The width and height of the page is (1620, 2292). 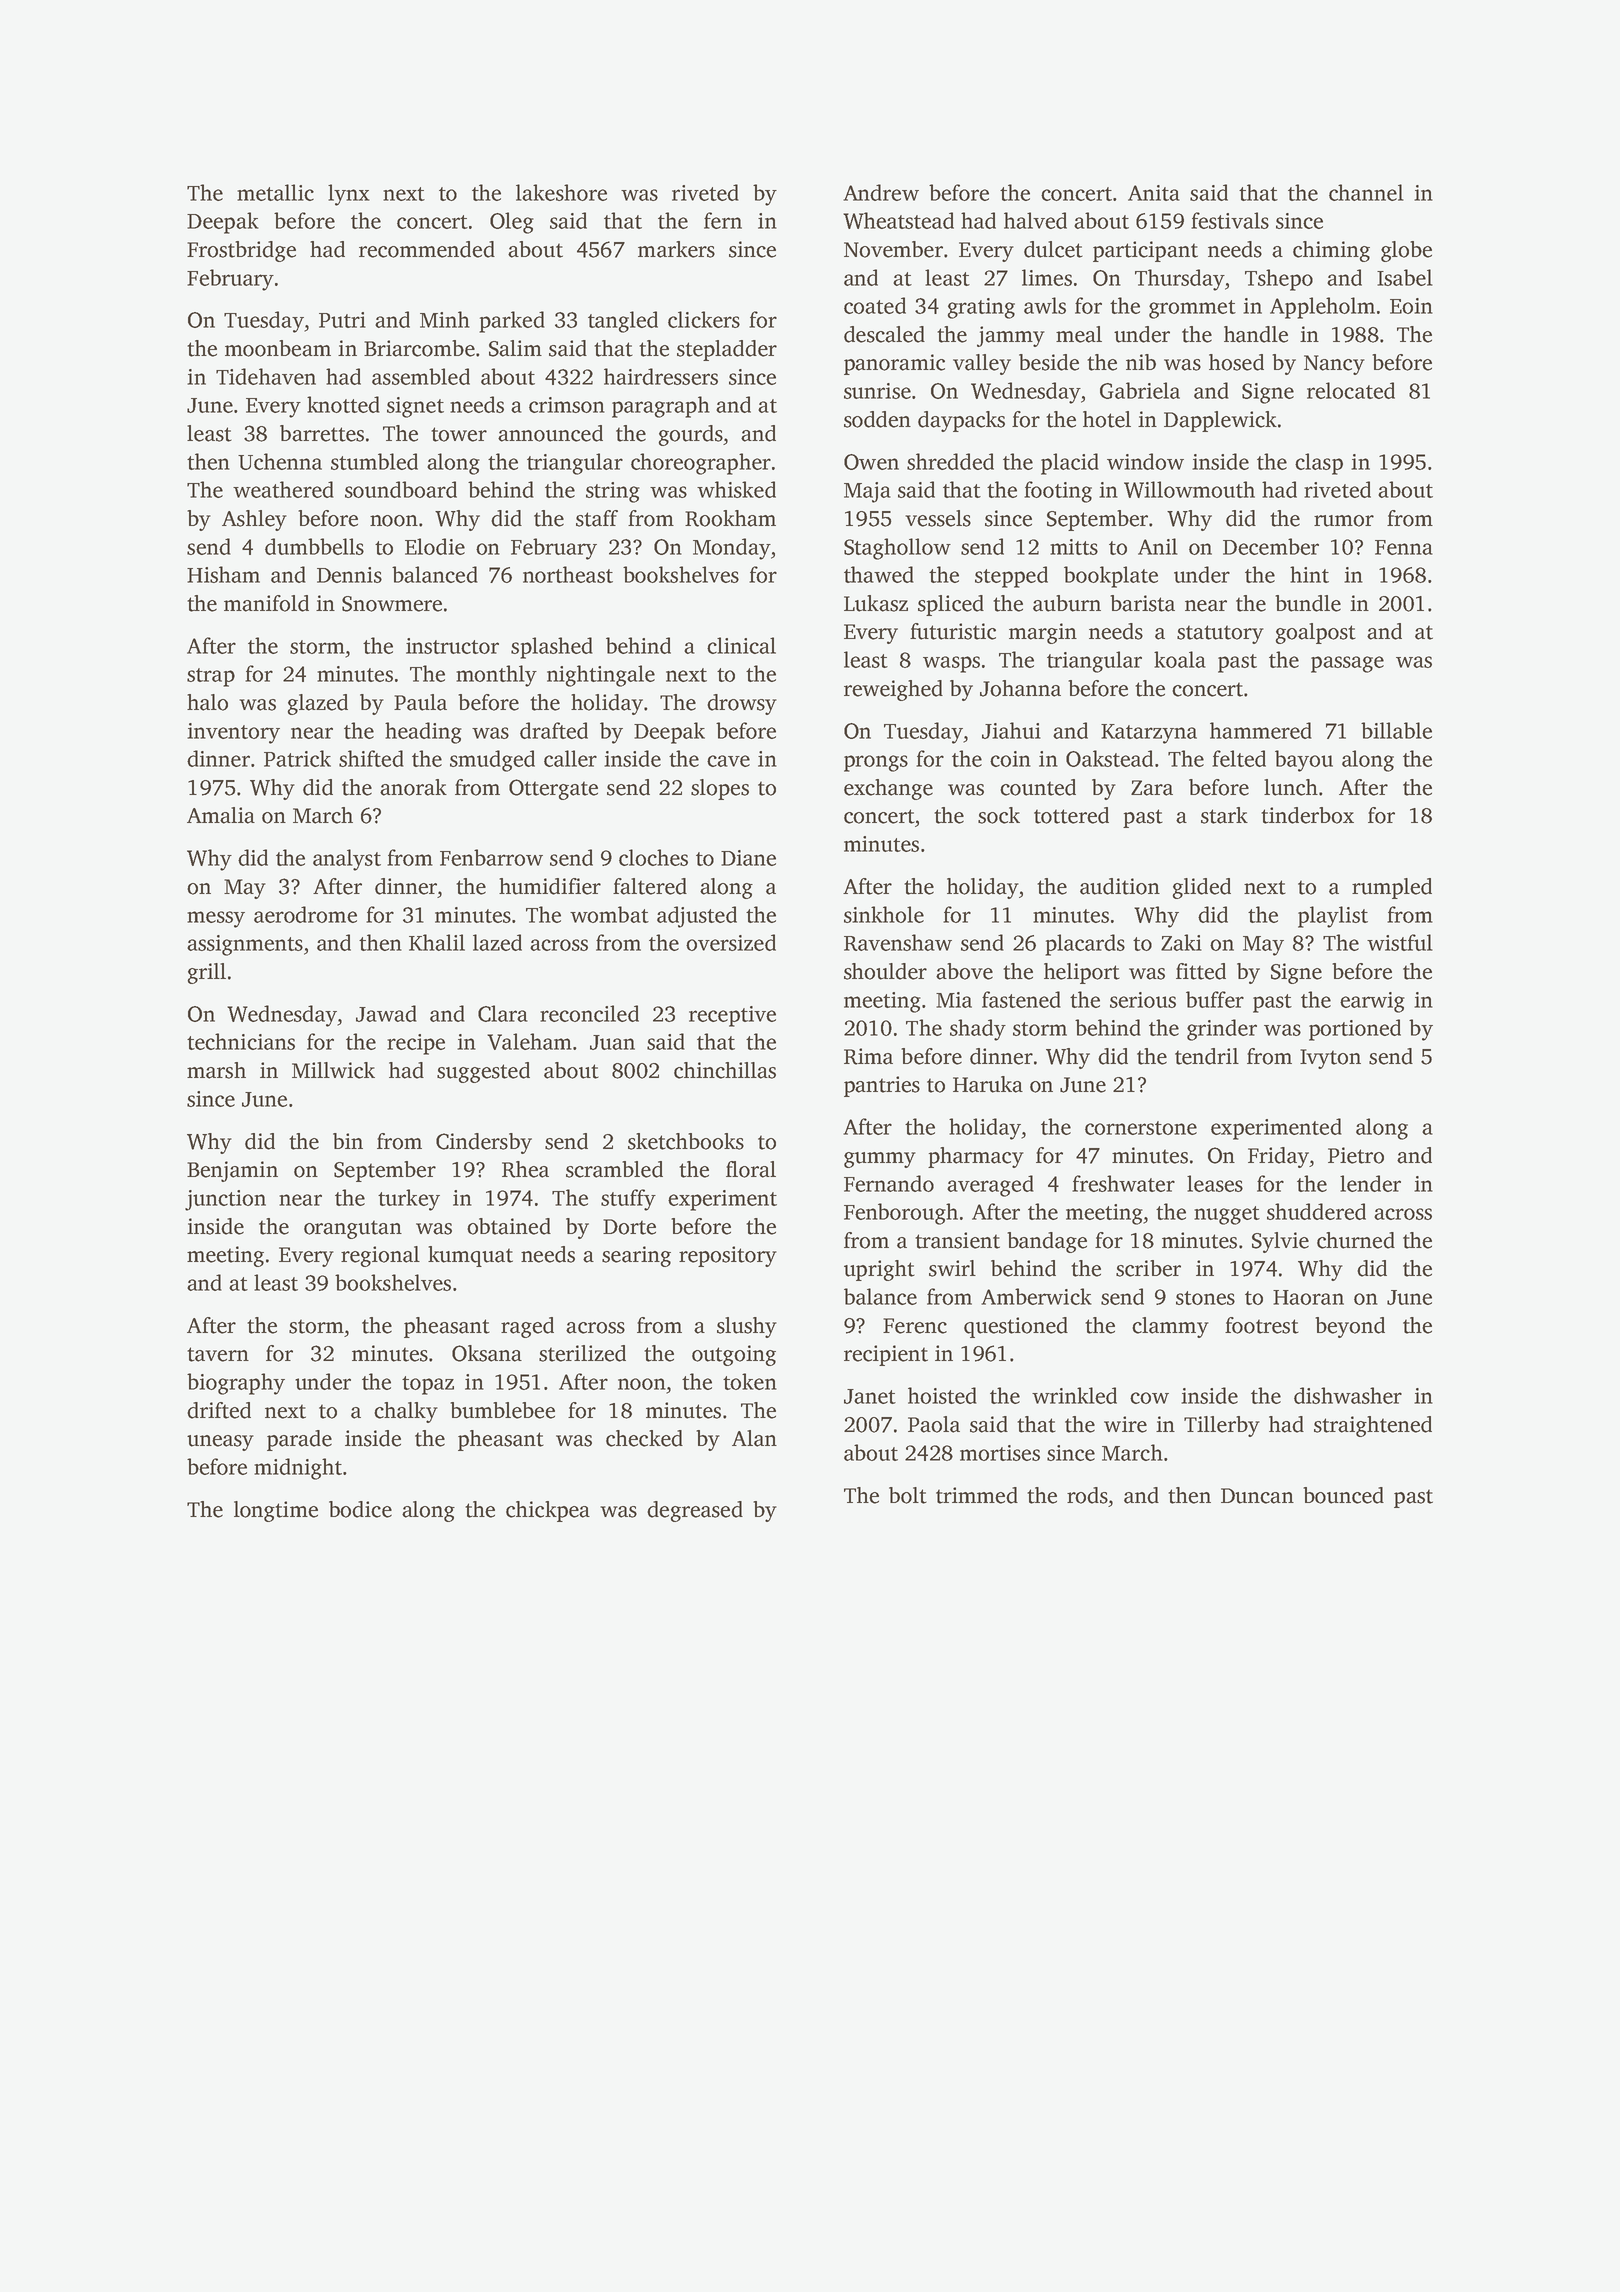 What do you see at coordinates (333, 1070) in the page?
I see `Millwick` at bounding box center [333, 1070].
